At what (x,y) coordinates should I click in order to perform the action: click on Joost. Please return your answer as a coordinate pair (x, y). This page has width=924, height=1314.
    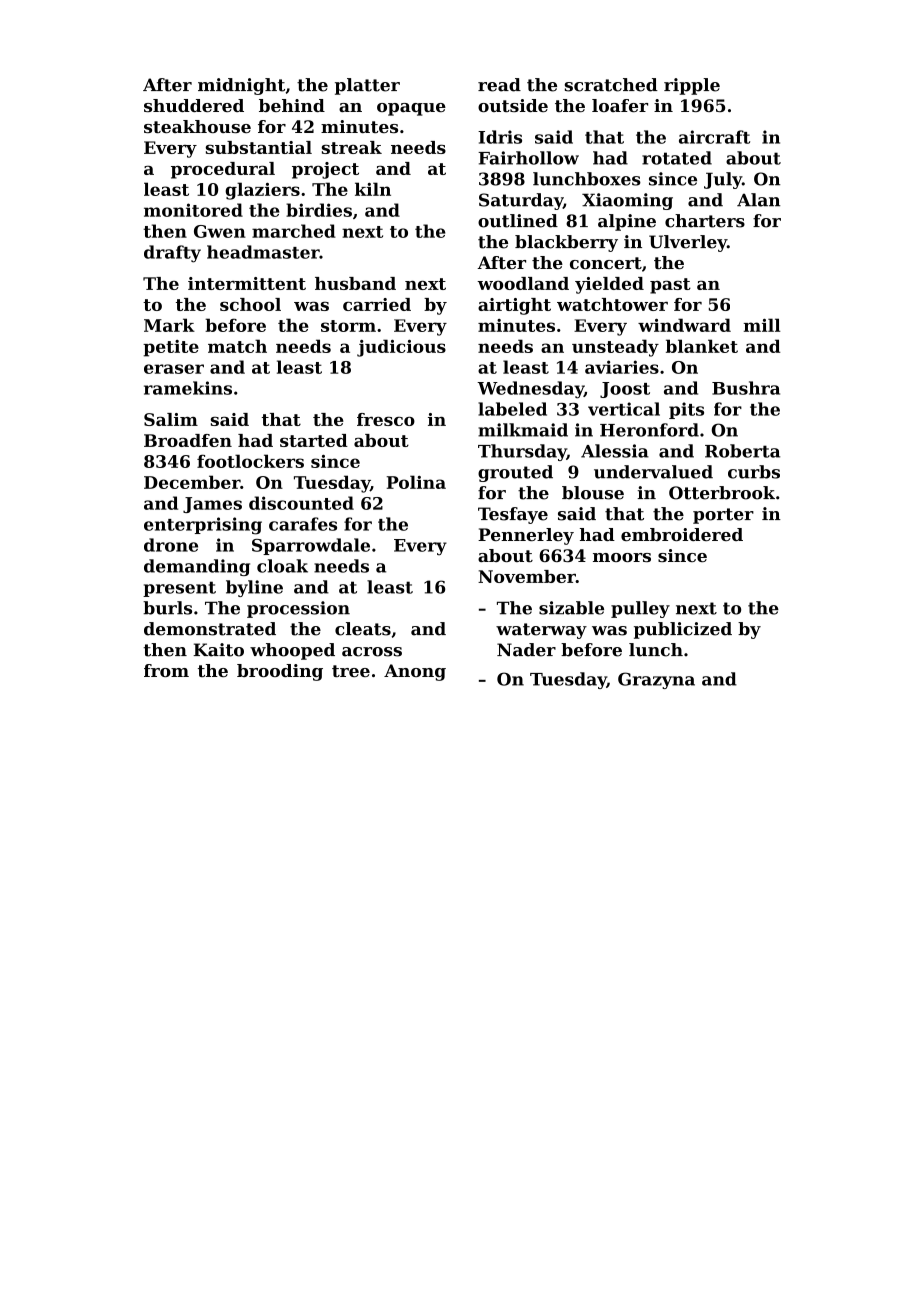
    Looking at the image, I should click on (625, 390).
